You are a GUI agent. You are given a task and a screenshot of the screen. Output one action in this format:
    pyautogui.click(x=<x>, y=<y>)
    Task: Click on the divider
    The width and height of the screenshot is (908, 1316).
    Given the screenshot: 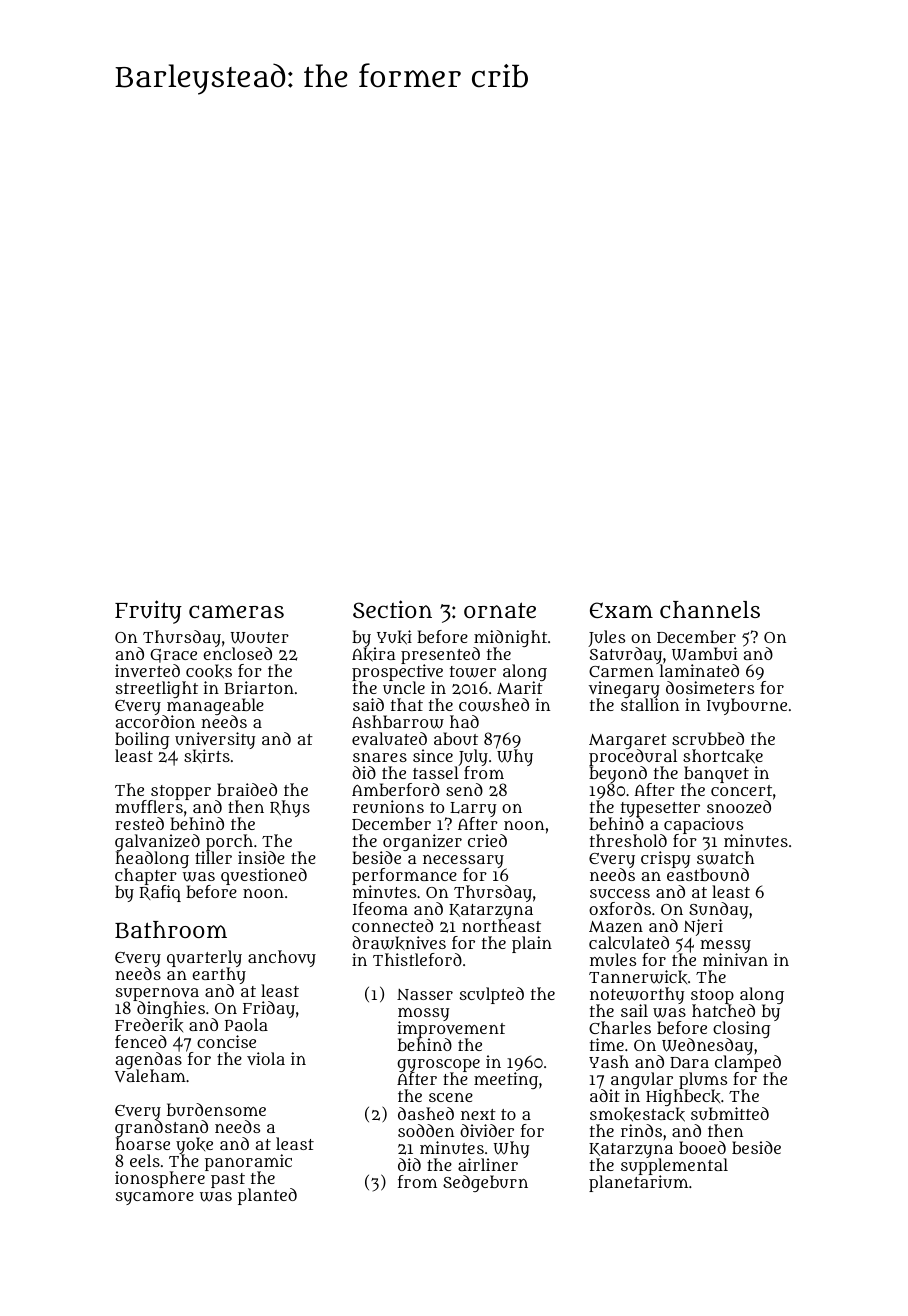 What is the action you would take?
    pyautogui.click(x=487, y=1130)
